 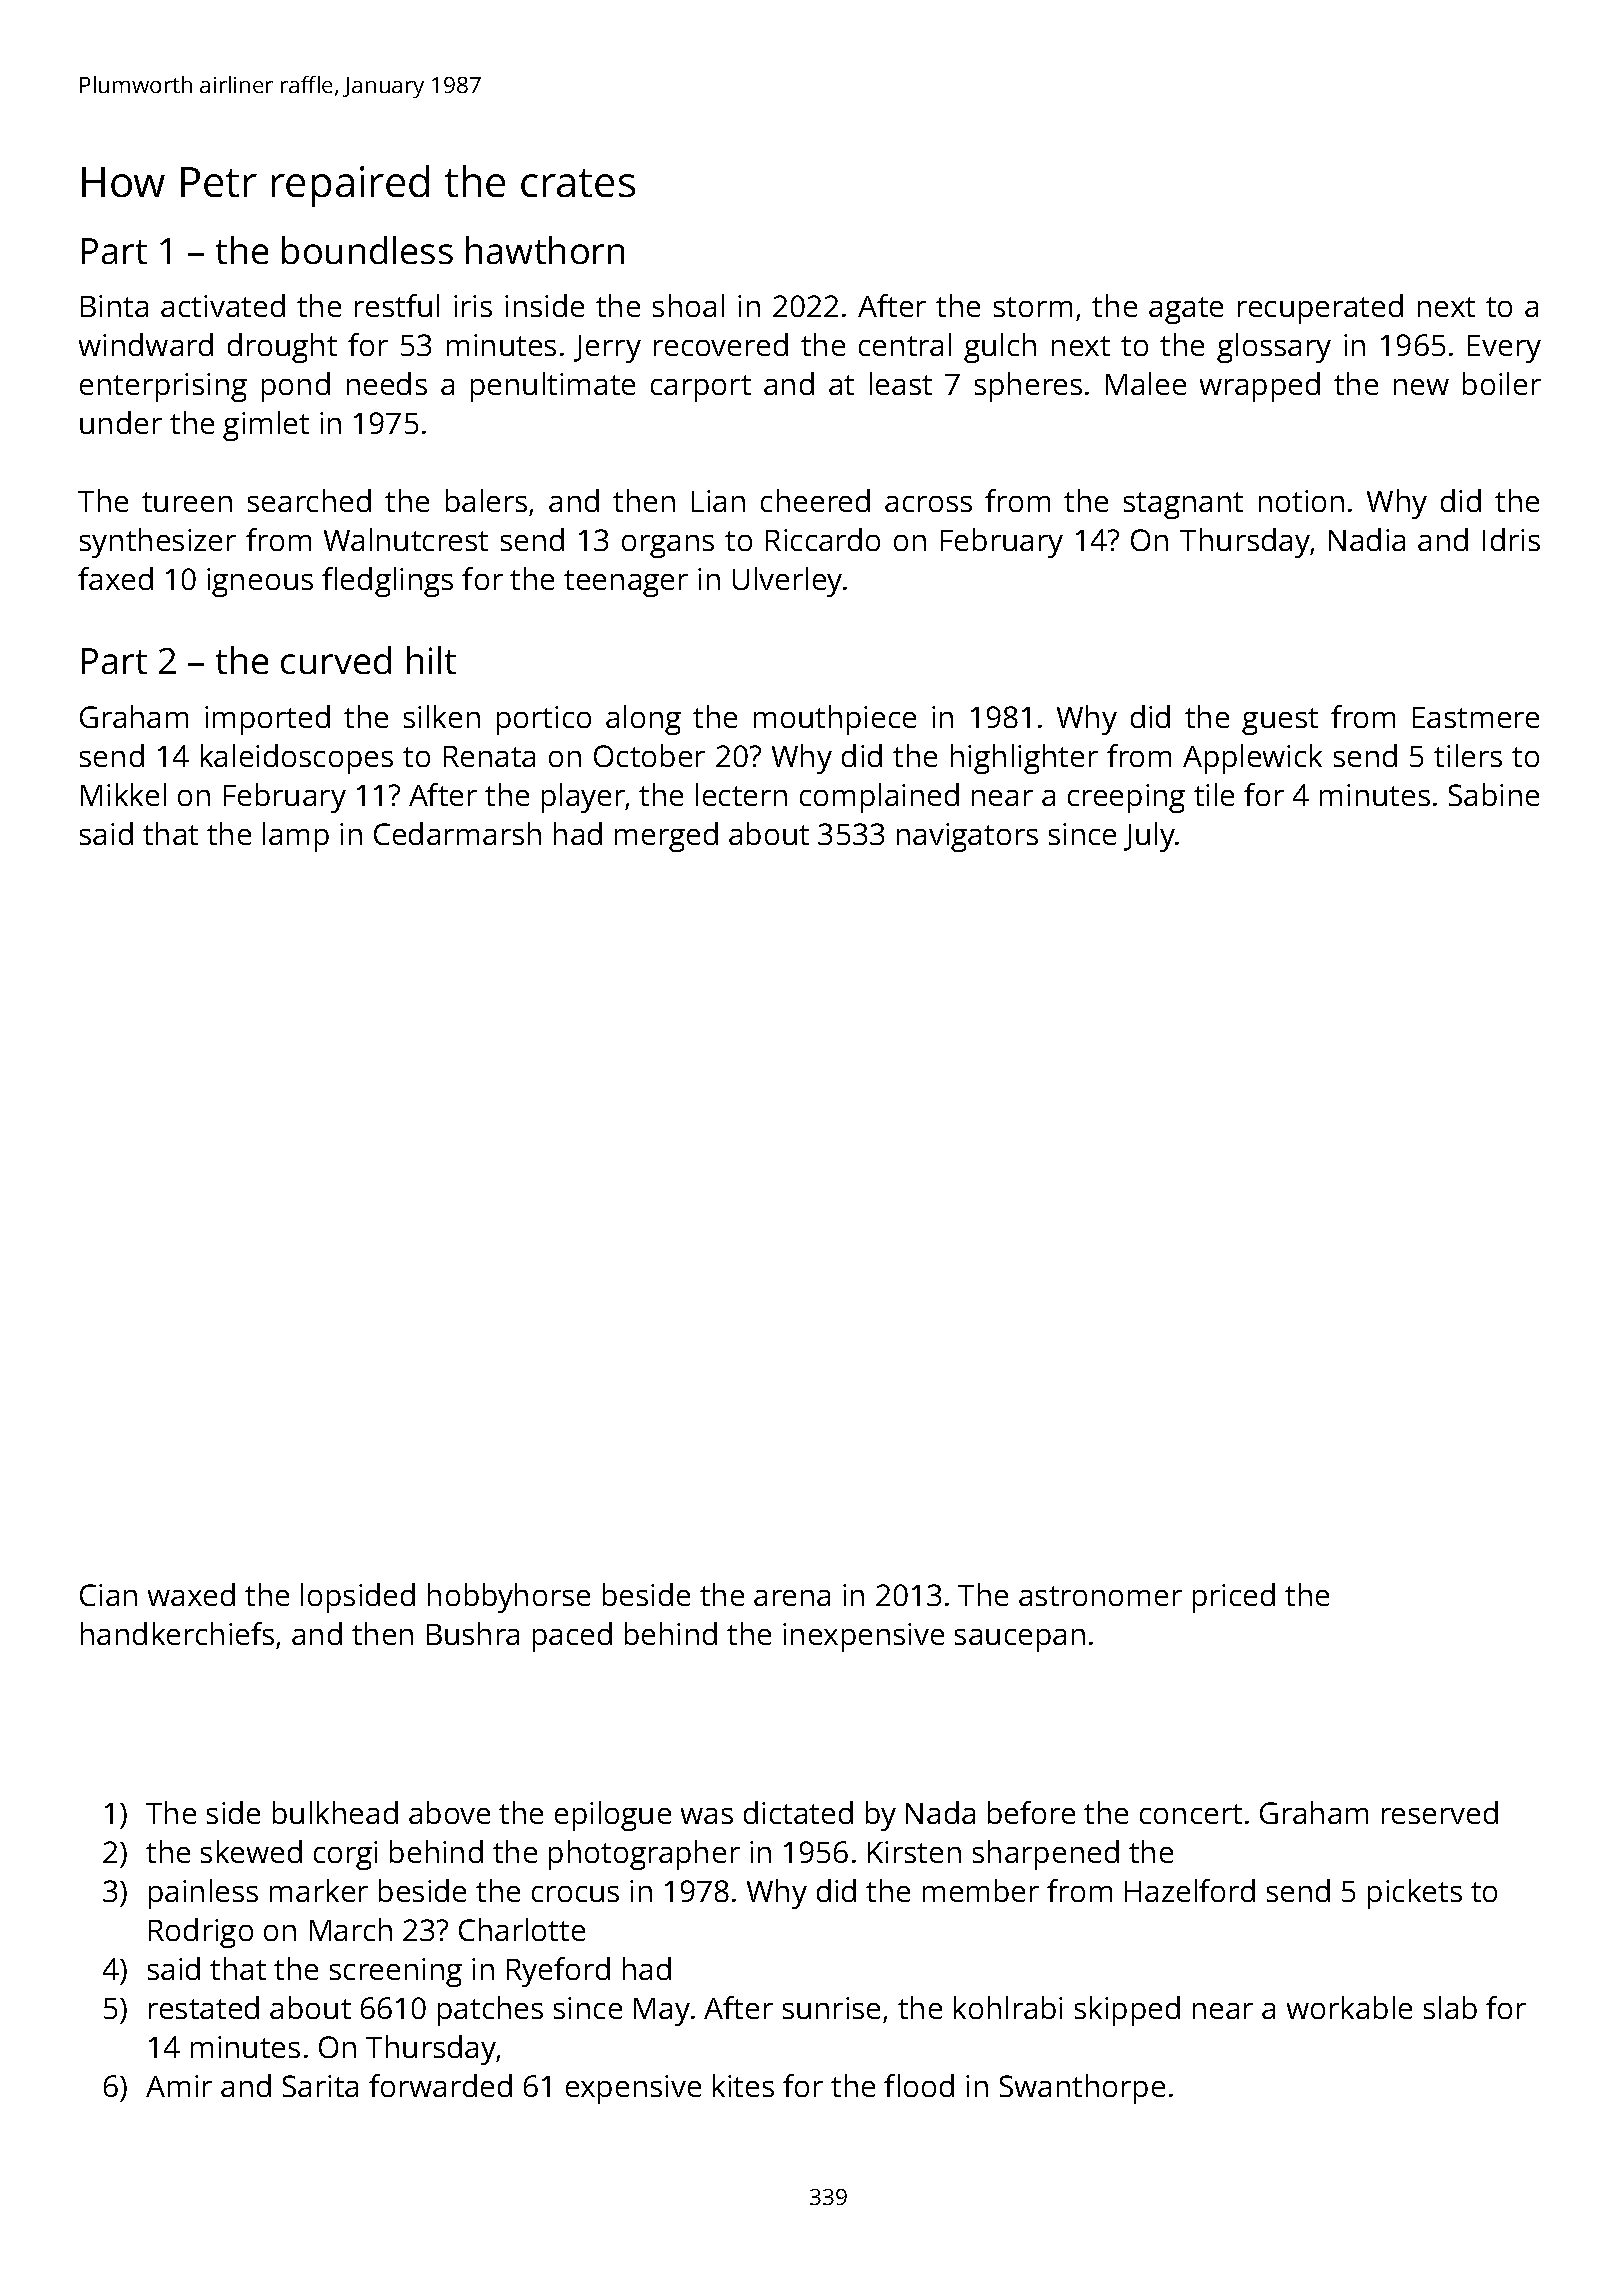 What do you see at coordinates (707, 1816) in the page?
I see `was` at bounding box center [707, 1816].
